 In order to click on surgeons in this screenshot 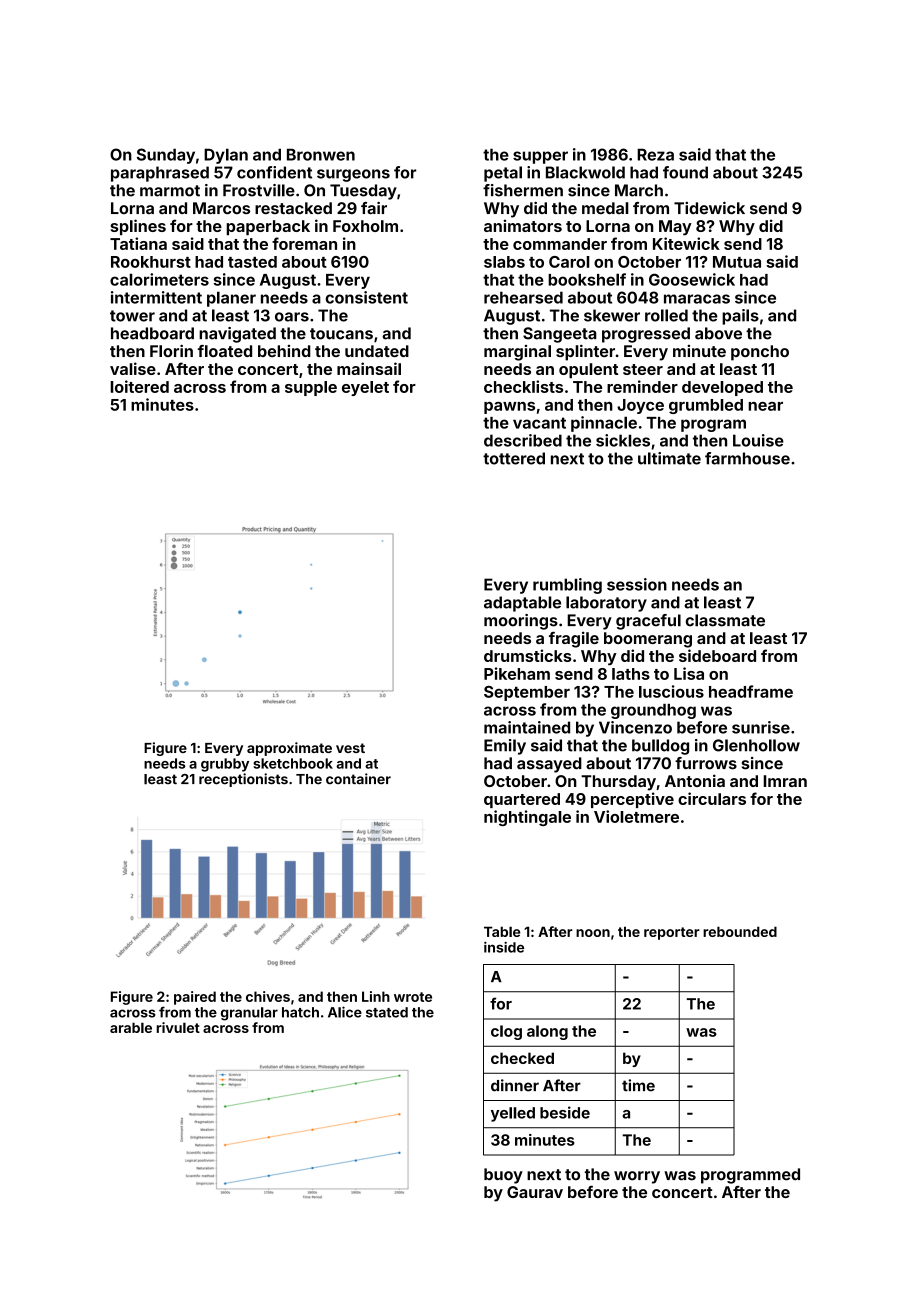, I will do `click(353, 175)`.
